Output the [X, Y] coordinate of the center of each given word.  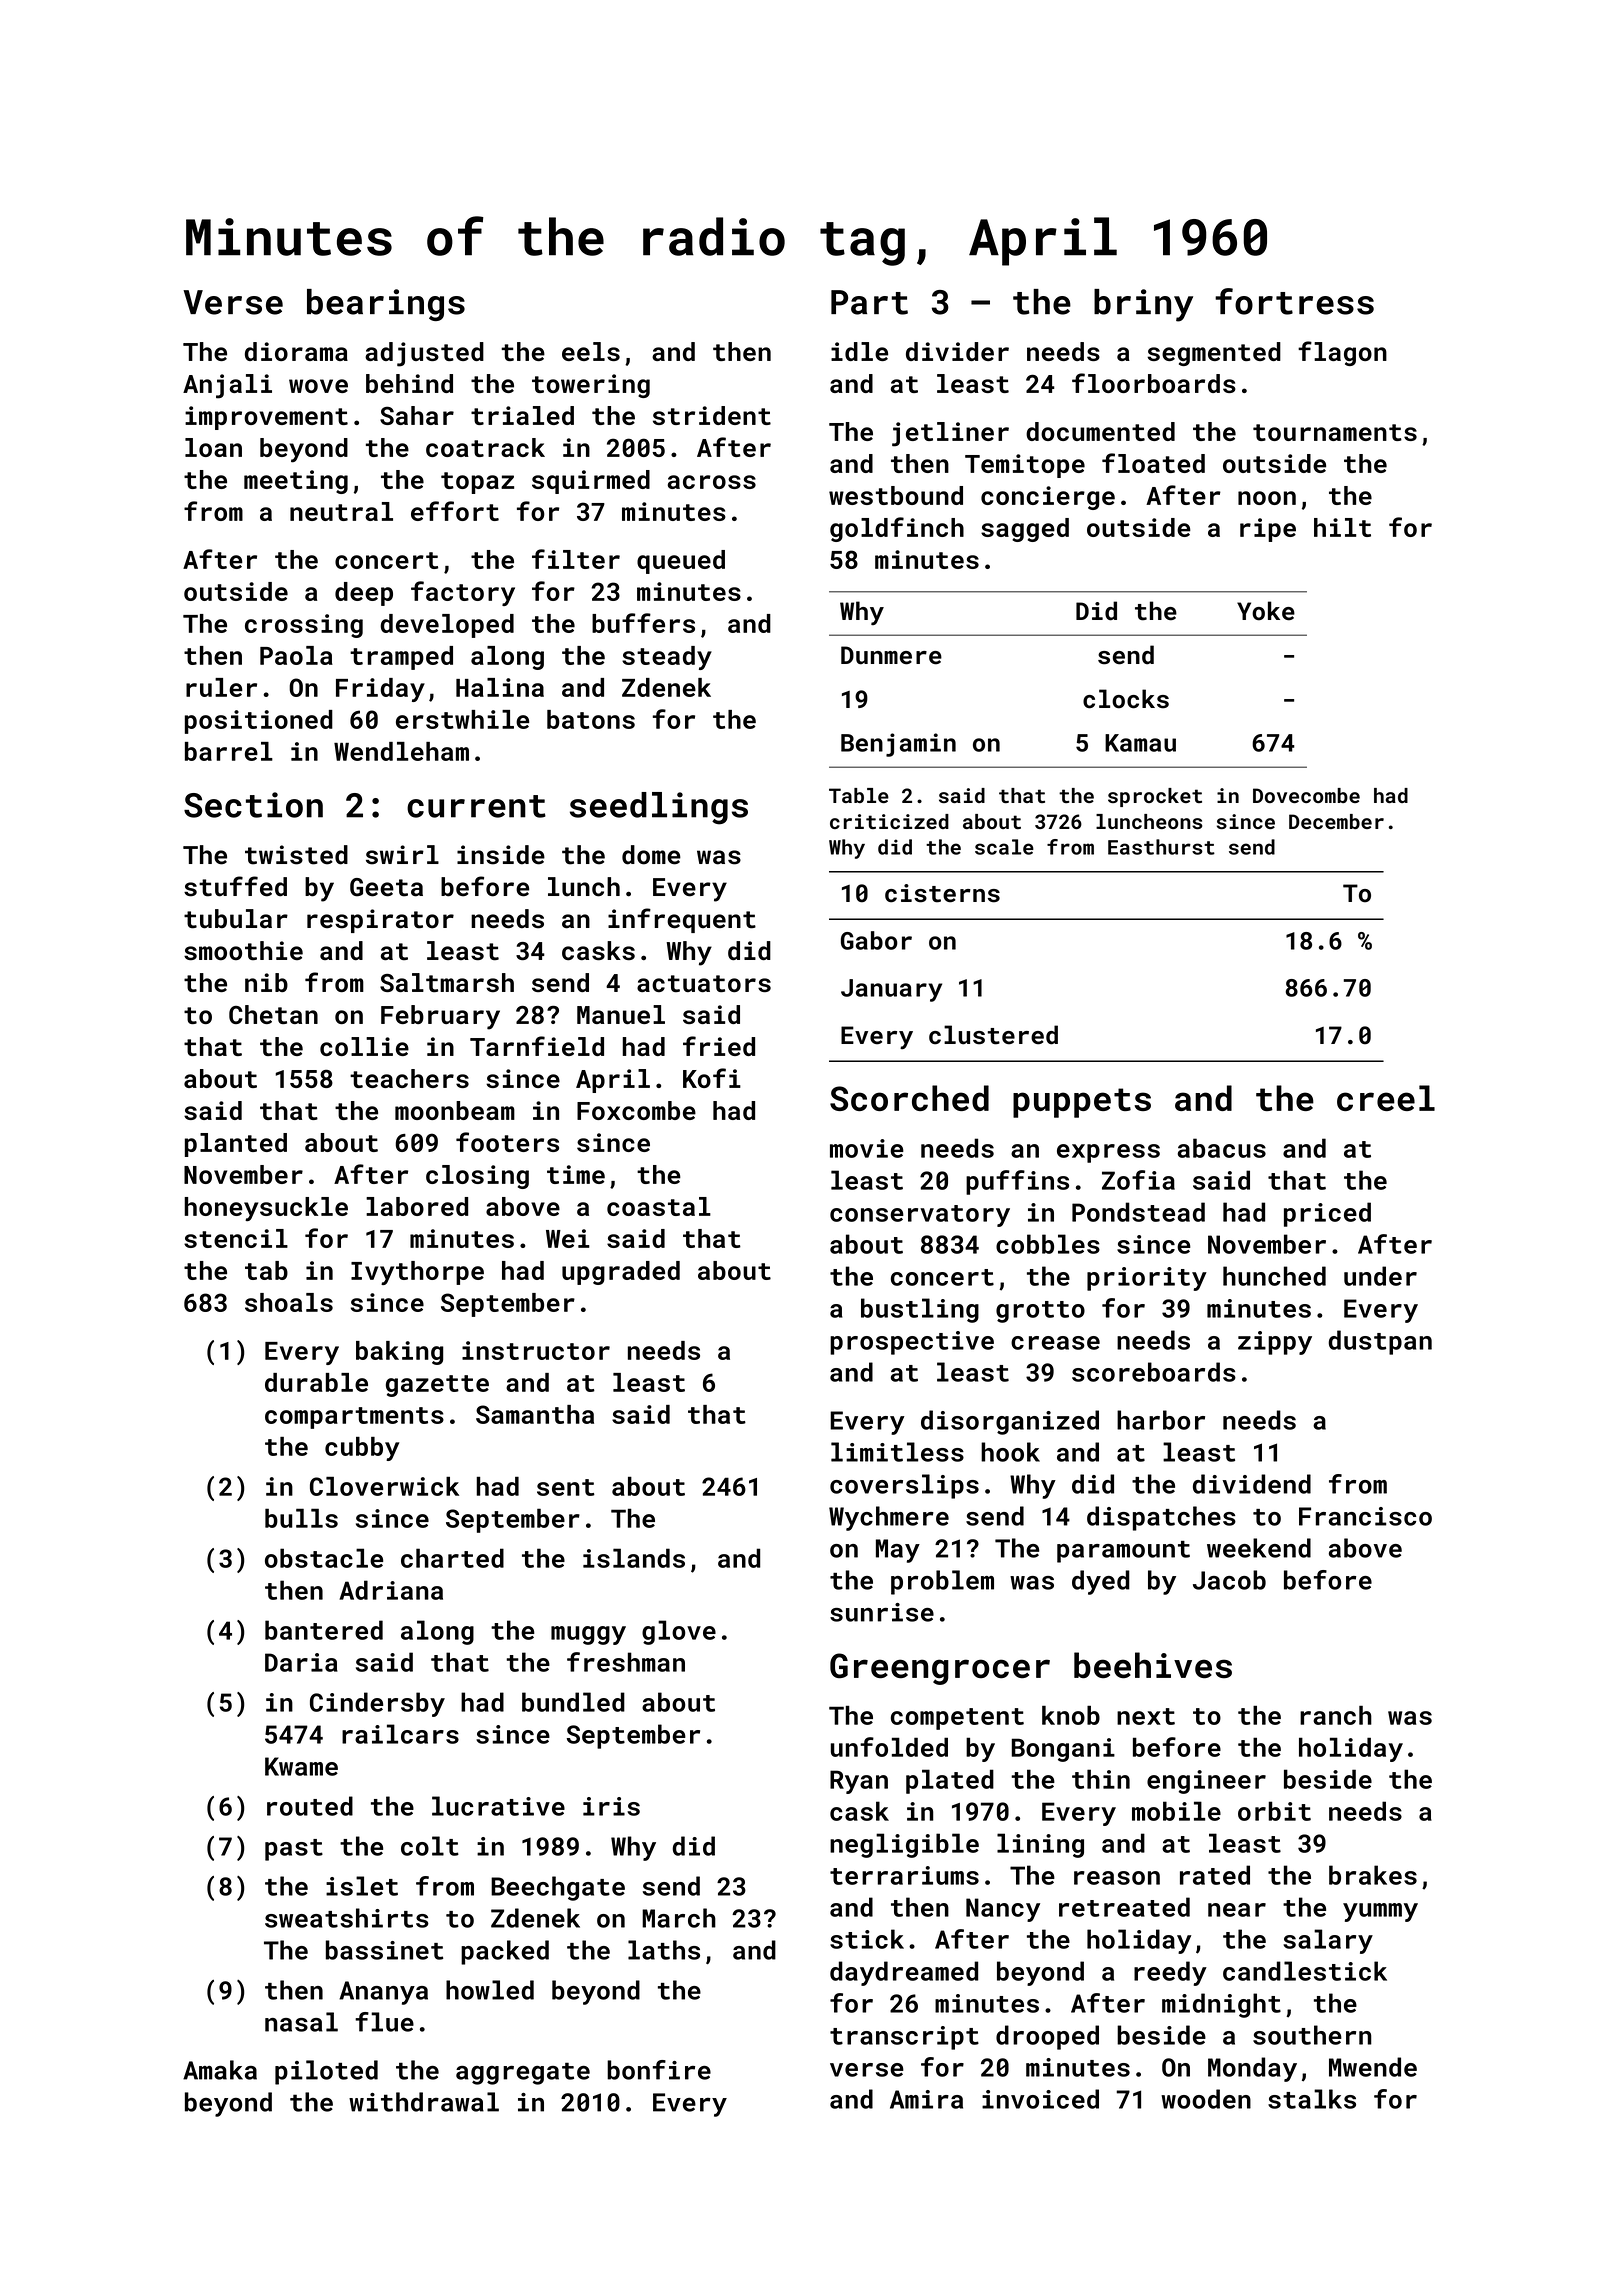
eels [591, 351]
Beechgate [558, 1888]
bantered [324, 1630]
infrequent [682, 920]
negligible [904, 1845]
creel [1386, 1098]
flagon [1342, 353]
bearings [386, 305]
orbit [1274, 1811]
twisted [296, 855]
